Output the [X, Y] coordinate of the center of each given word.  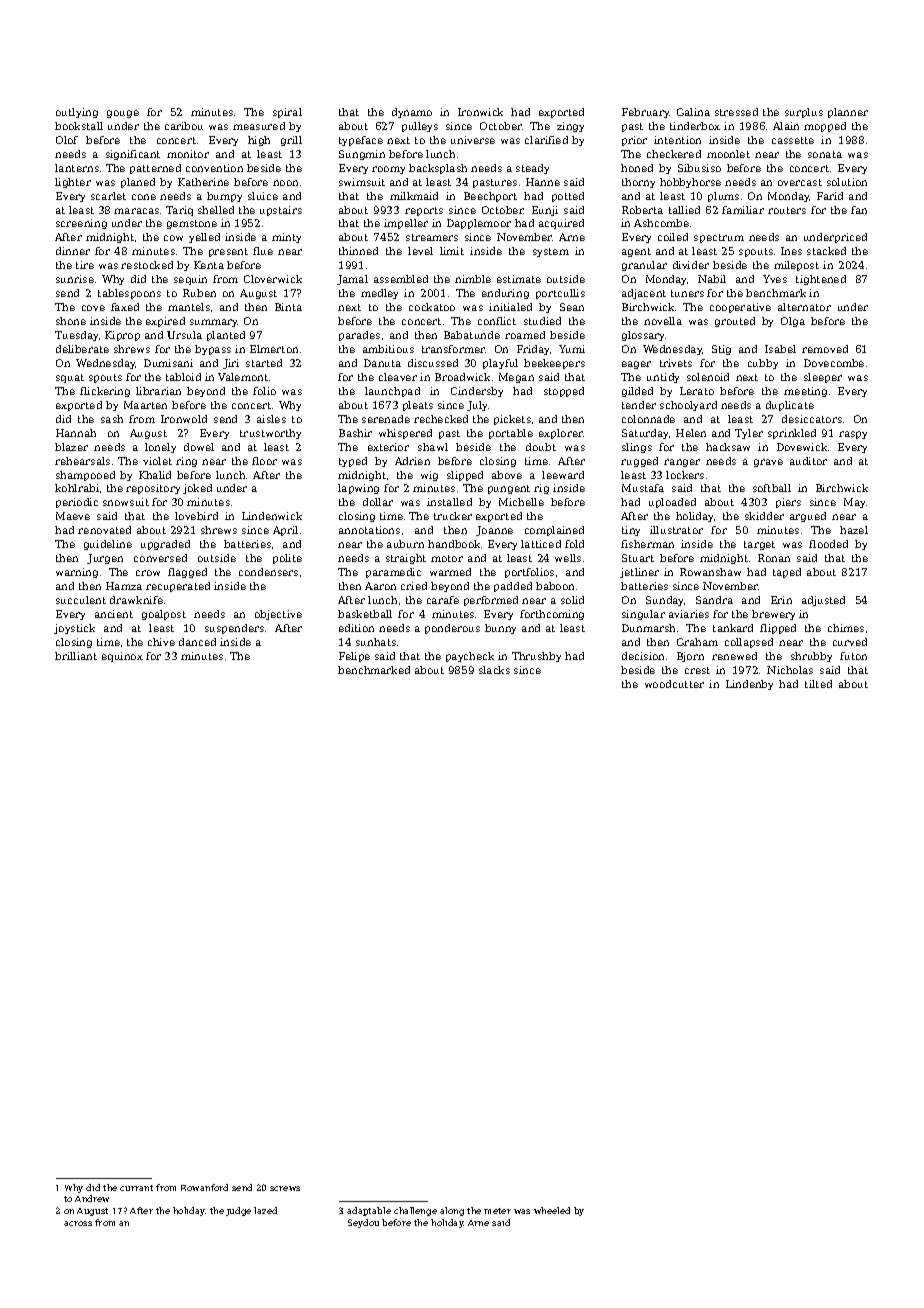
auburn [405, 544]
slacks [494, 670]
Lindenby [749, 685]
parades [359, 336]
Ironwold [184, 419]
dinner [73, 251]
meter [497, 1211]
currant [136, 1188]
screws [285, 1188]
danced [197, 642]
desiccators [812, 419]
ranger [682, 463]
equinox [122, 657]
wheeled [552, 1210]
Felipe [354, 657]
